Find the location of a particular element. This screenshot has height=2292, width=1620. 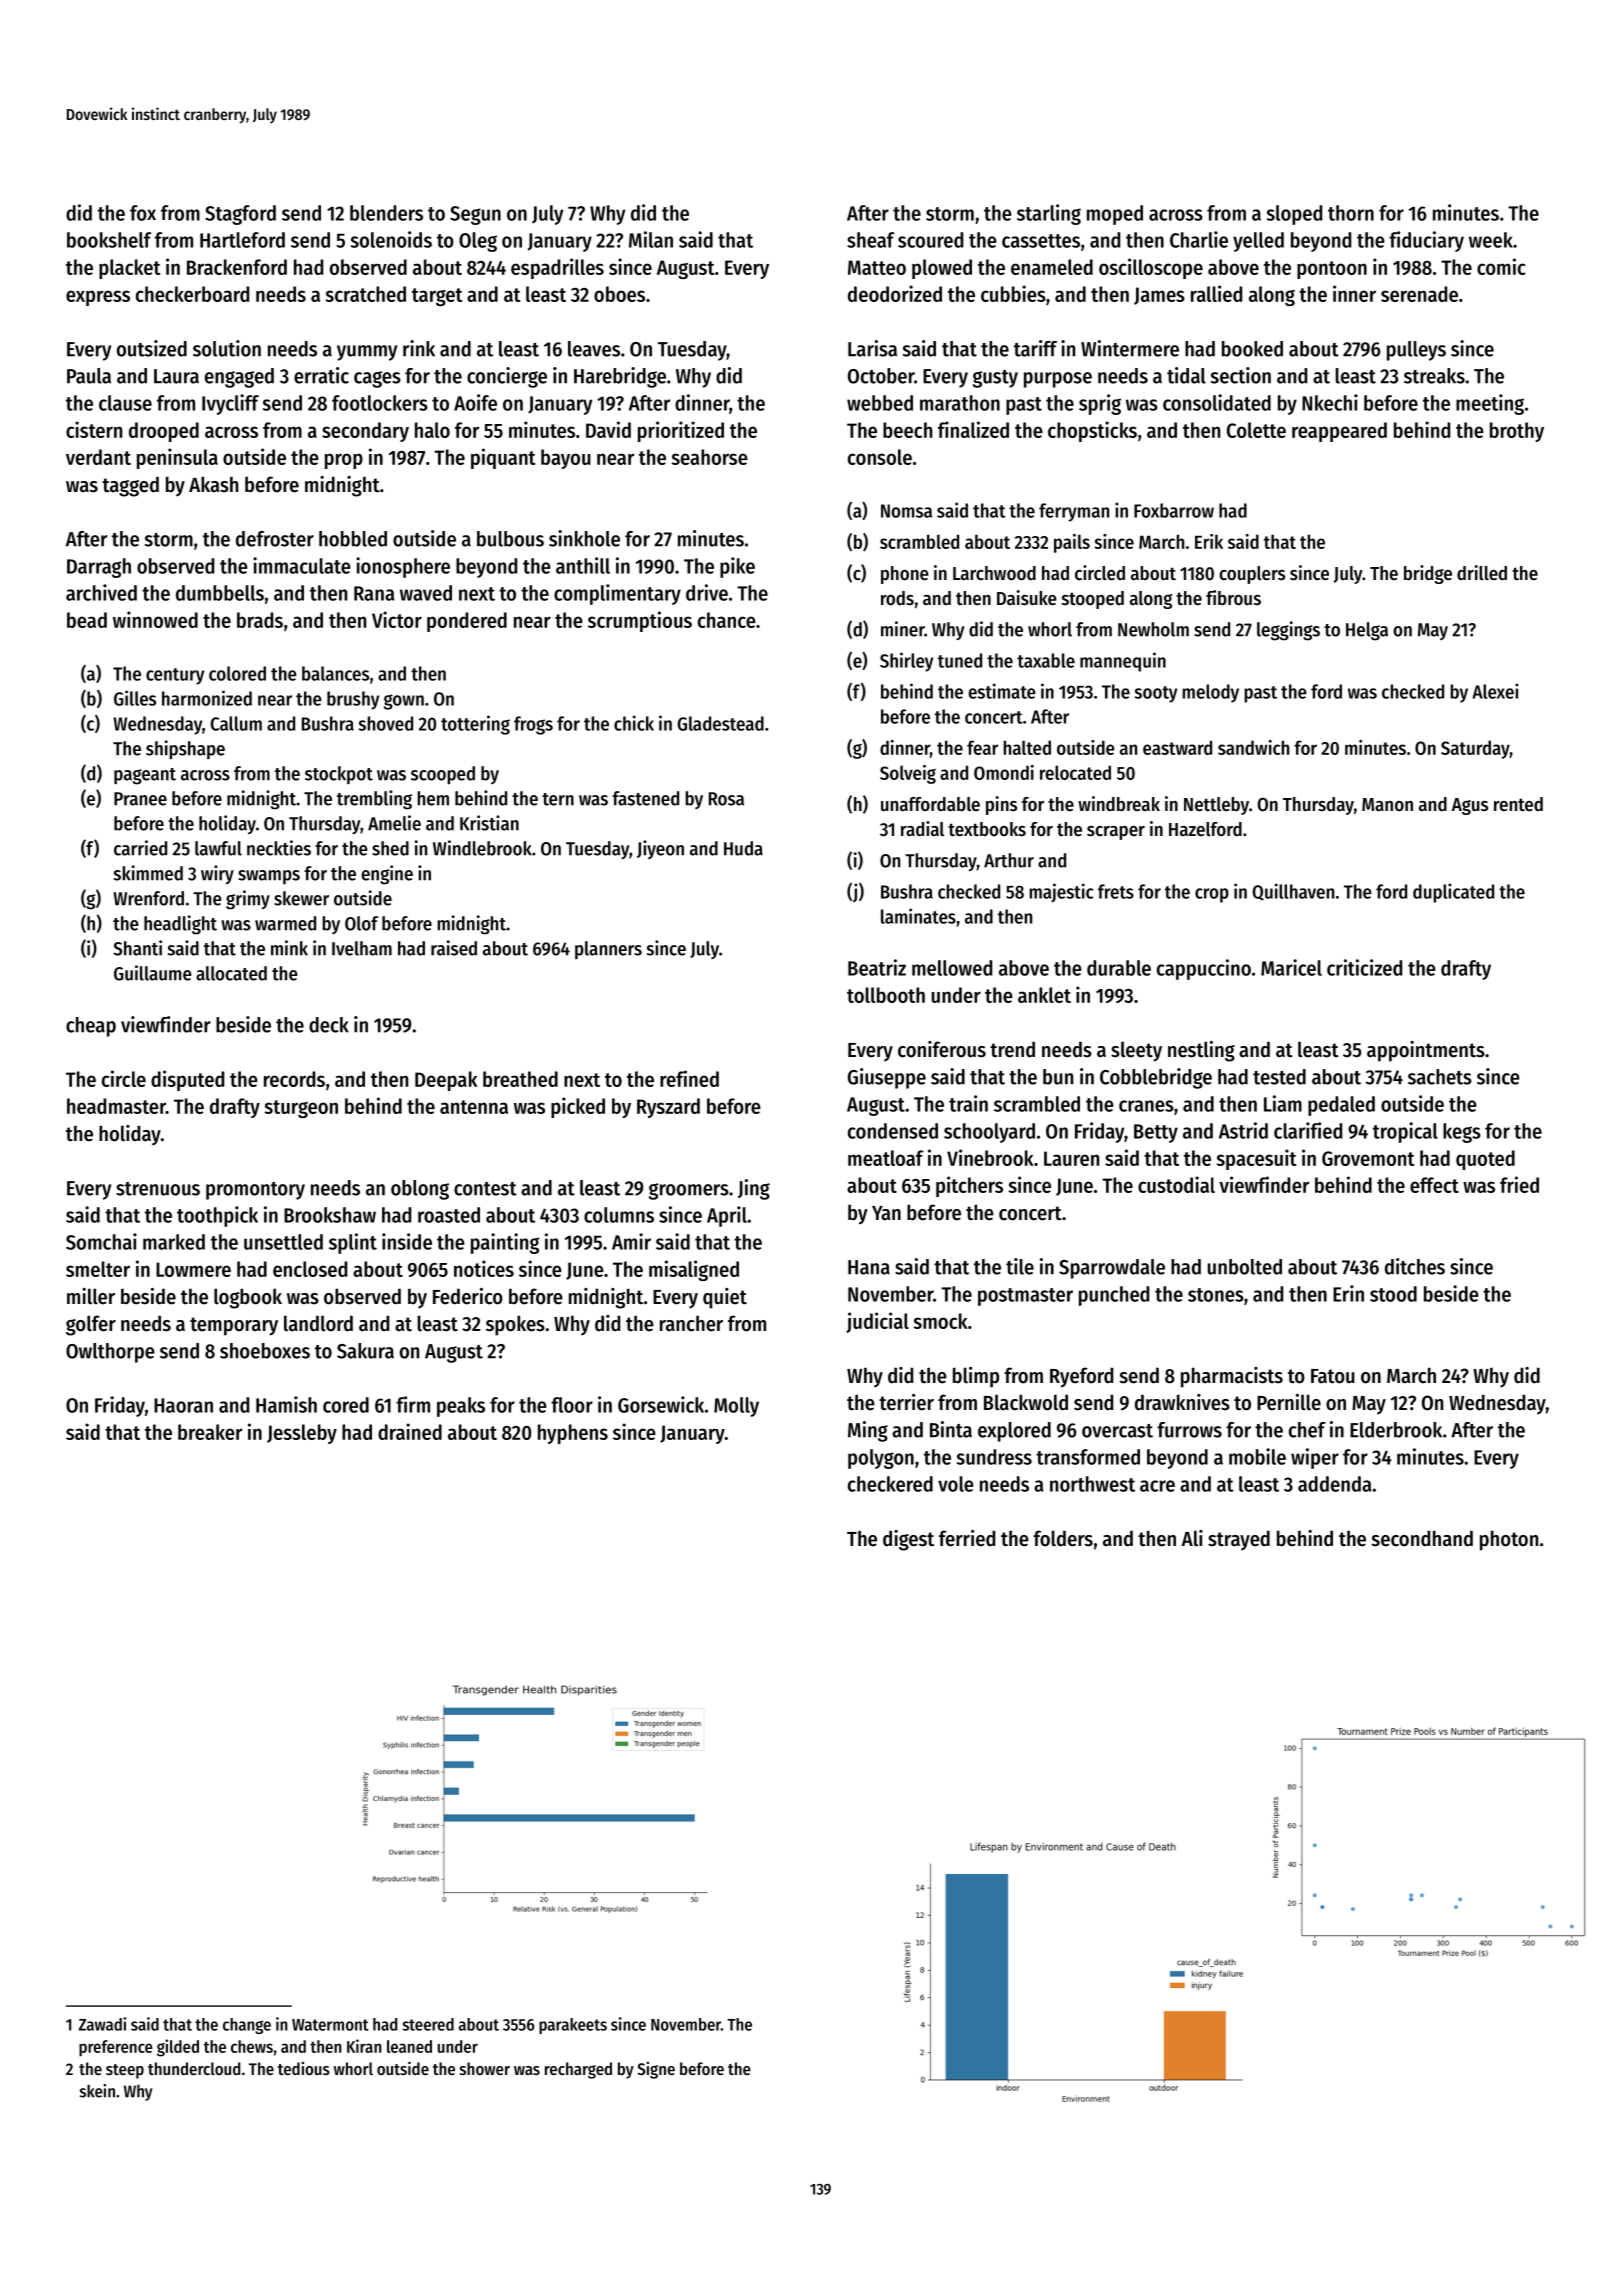

blenders is located at coordinates (386, 213).
